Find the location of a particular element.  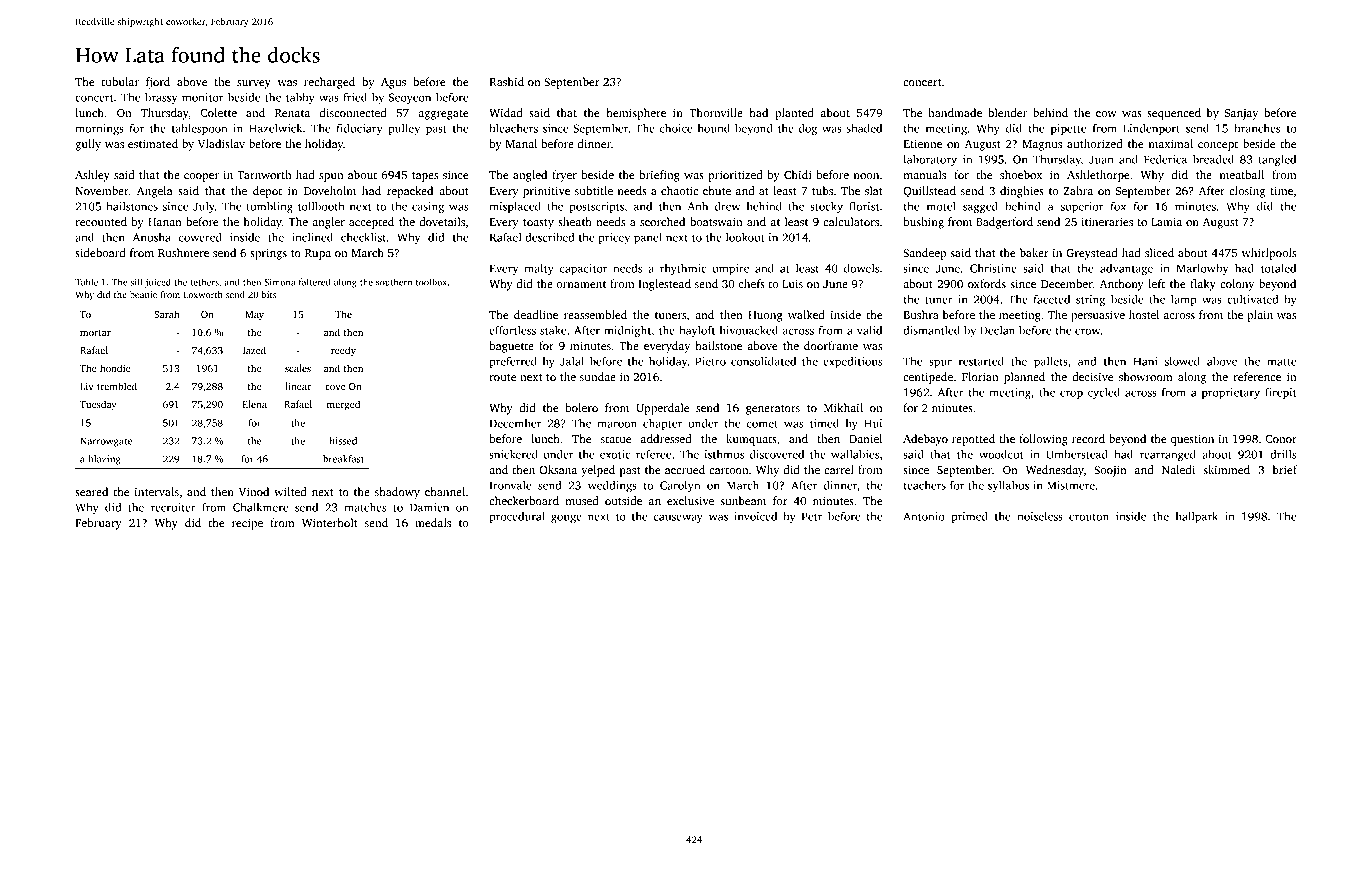

sideboard is located at coordinates (100, 252).
